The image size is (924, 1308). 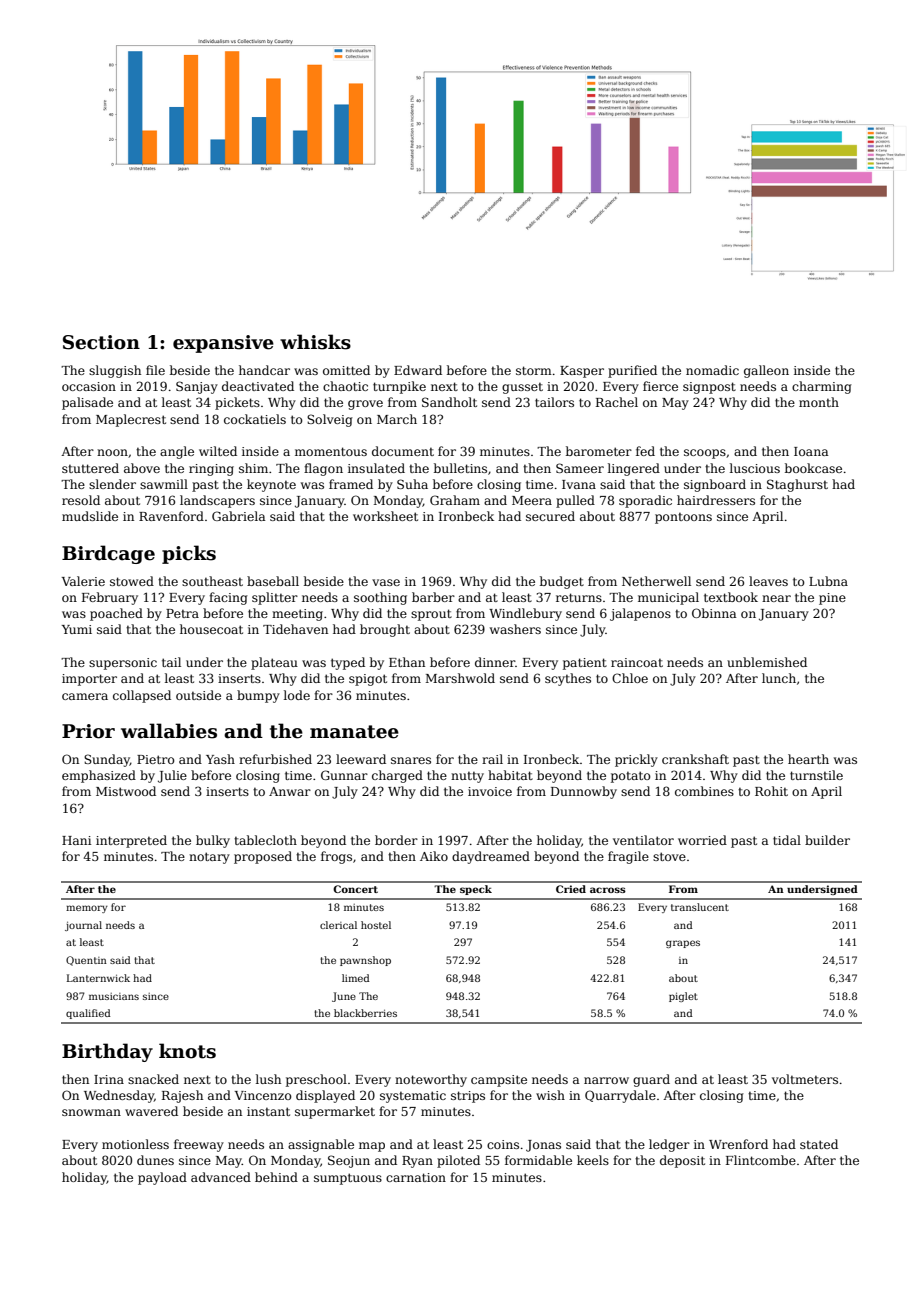 I want to click on crankshaft, so click(x=695, y=759).
